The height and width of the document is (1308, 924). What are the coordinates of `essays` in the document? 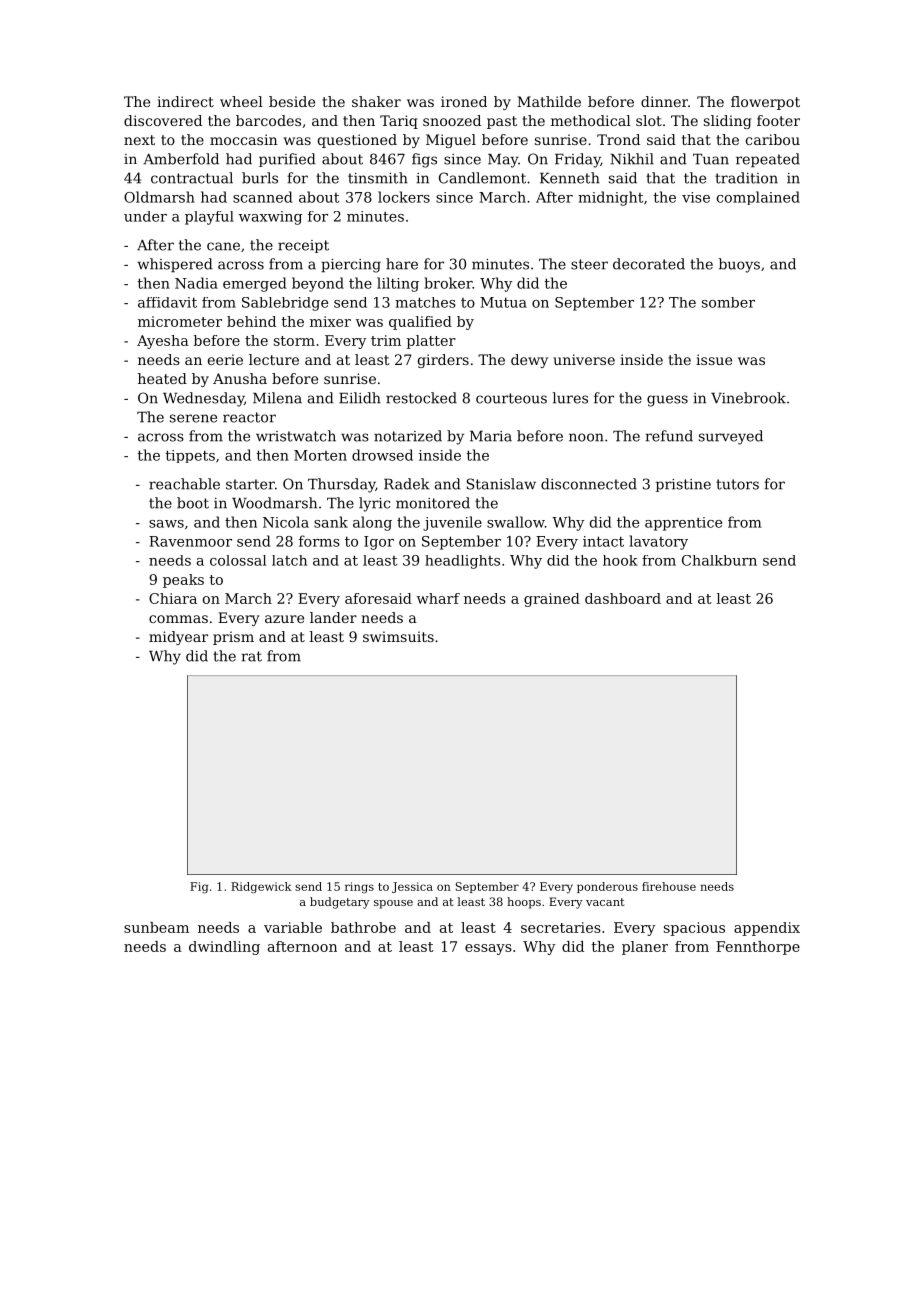 It's located at (488, 949).
